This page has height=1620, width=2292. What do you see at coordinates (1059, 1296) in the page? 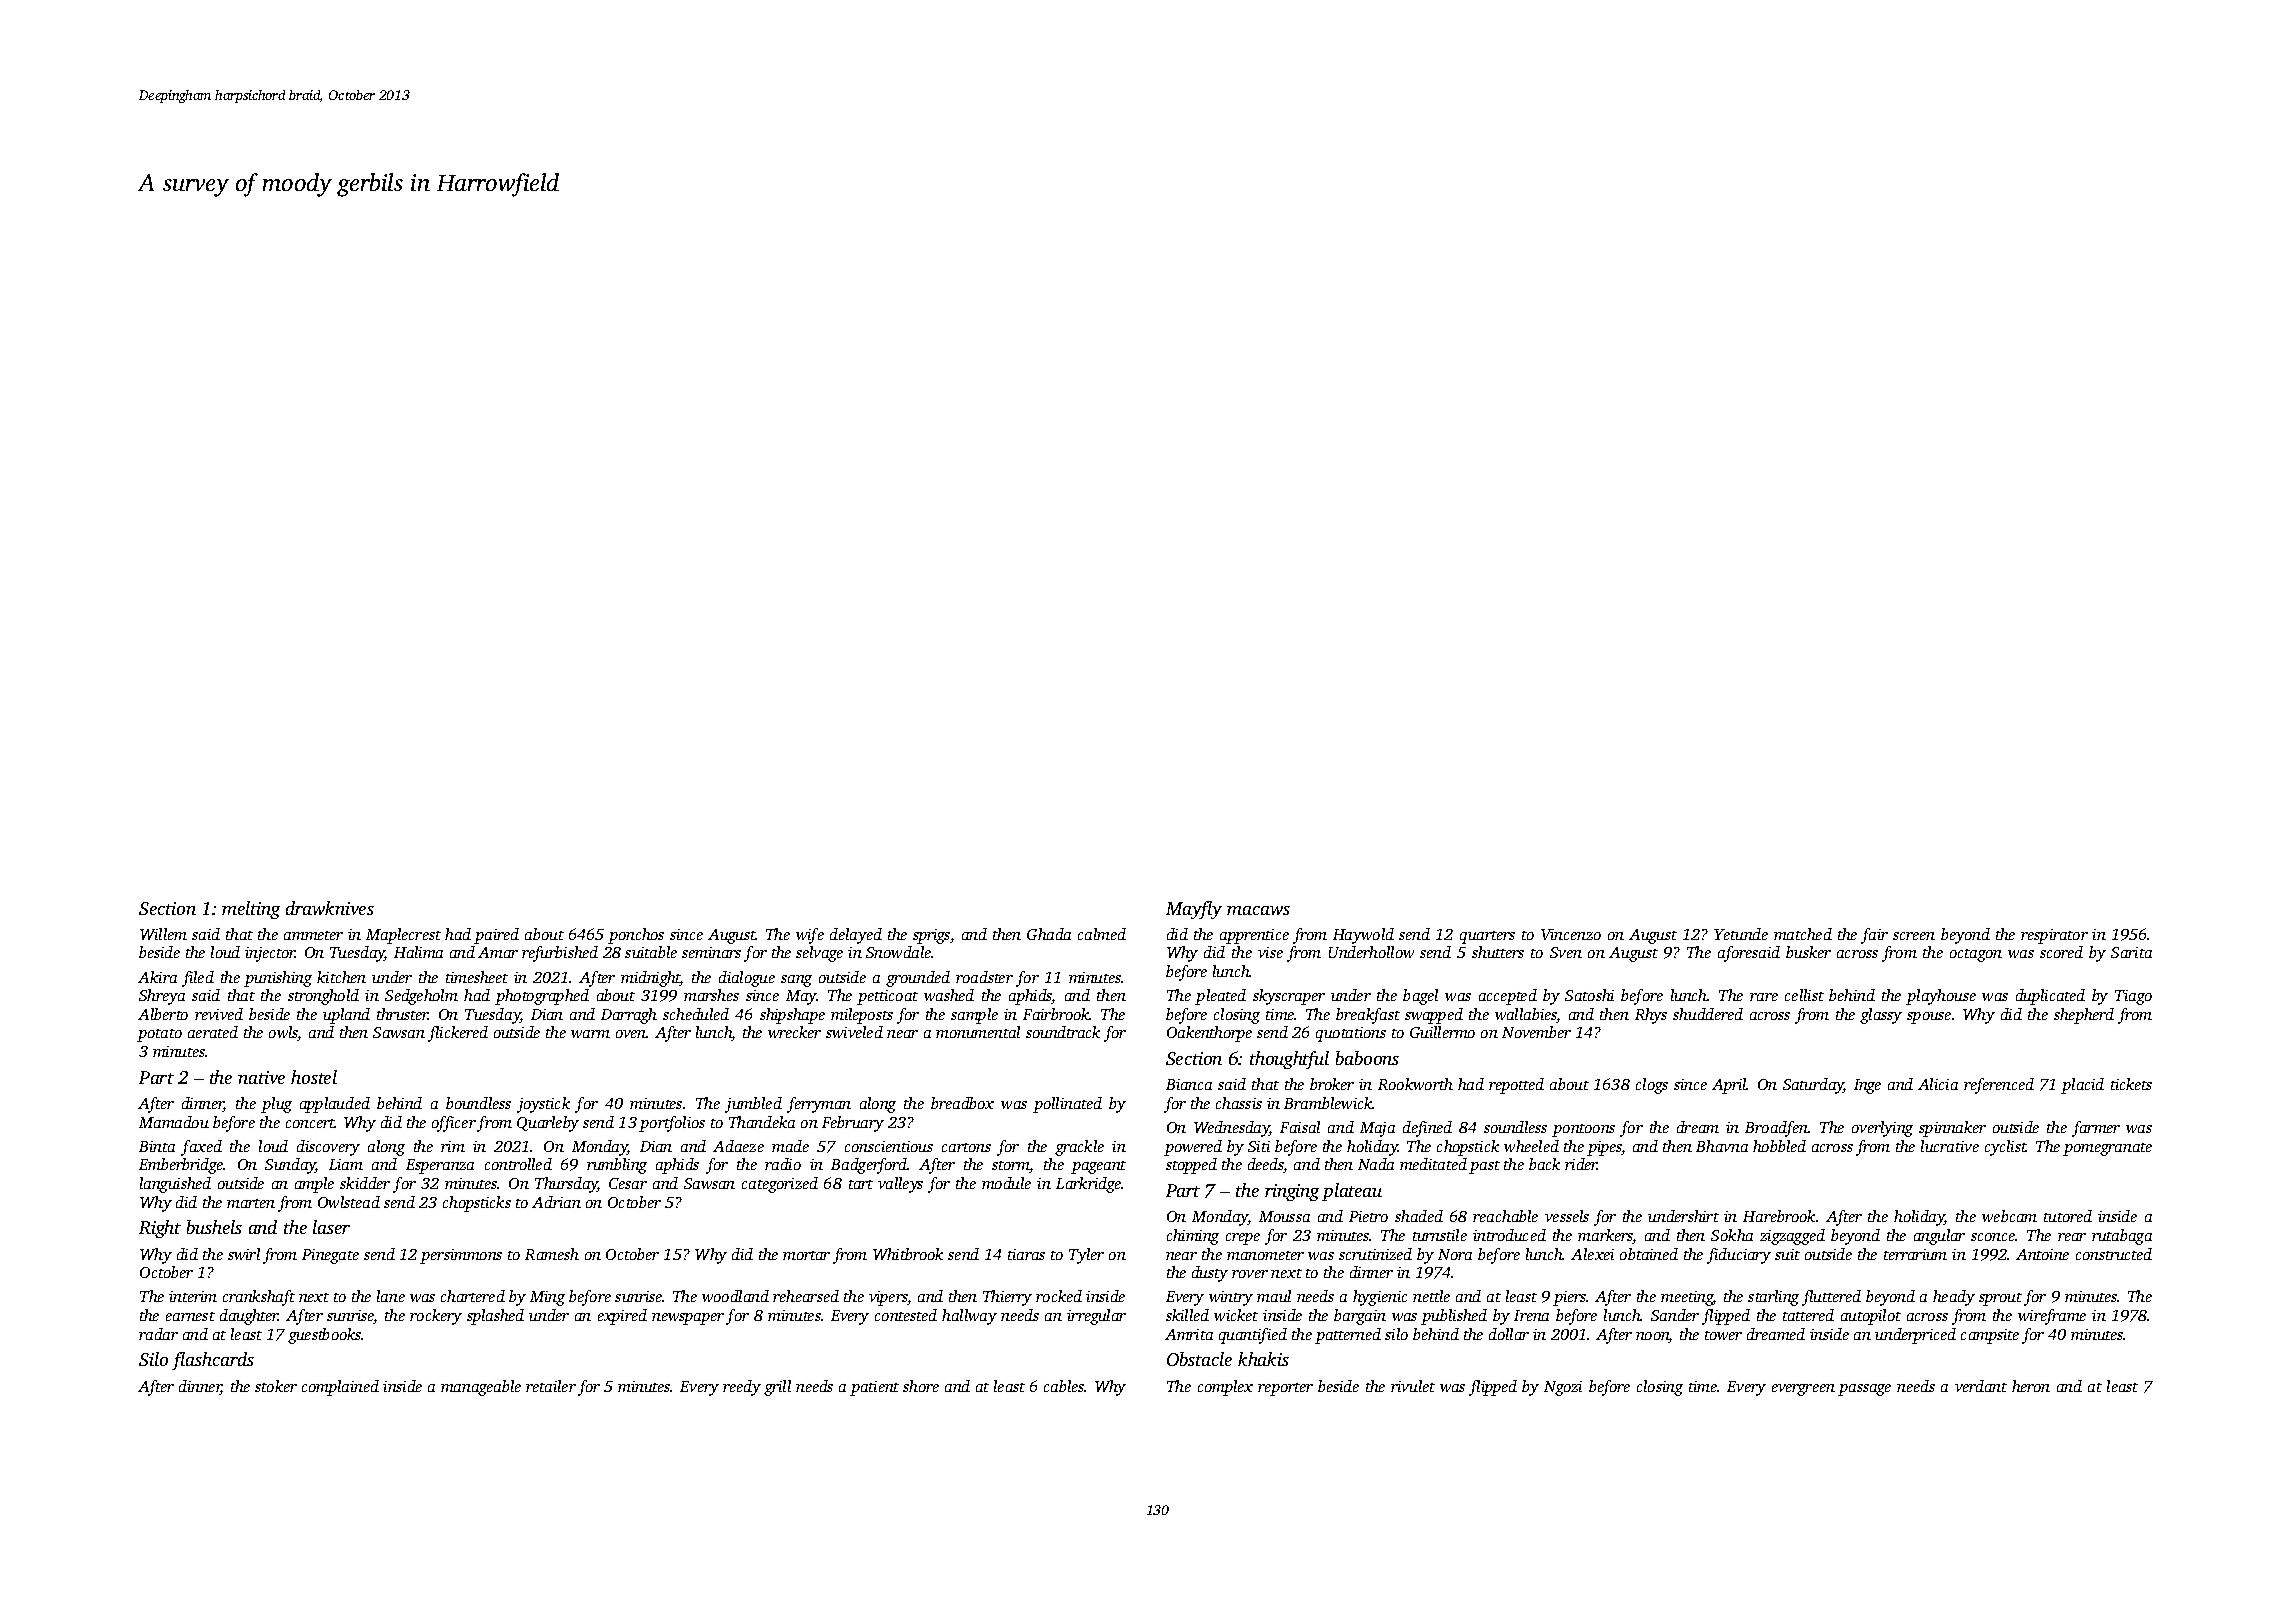
I see `rocked` at bounding box center [1059, 1296].
